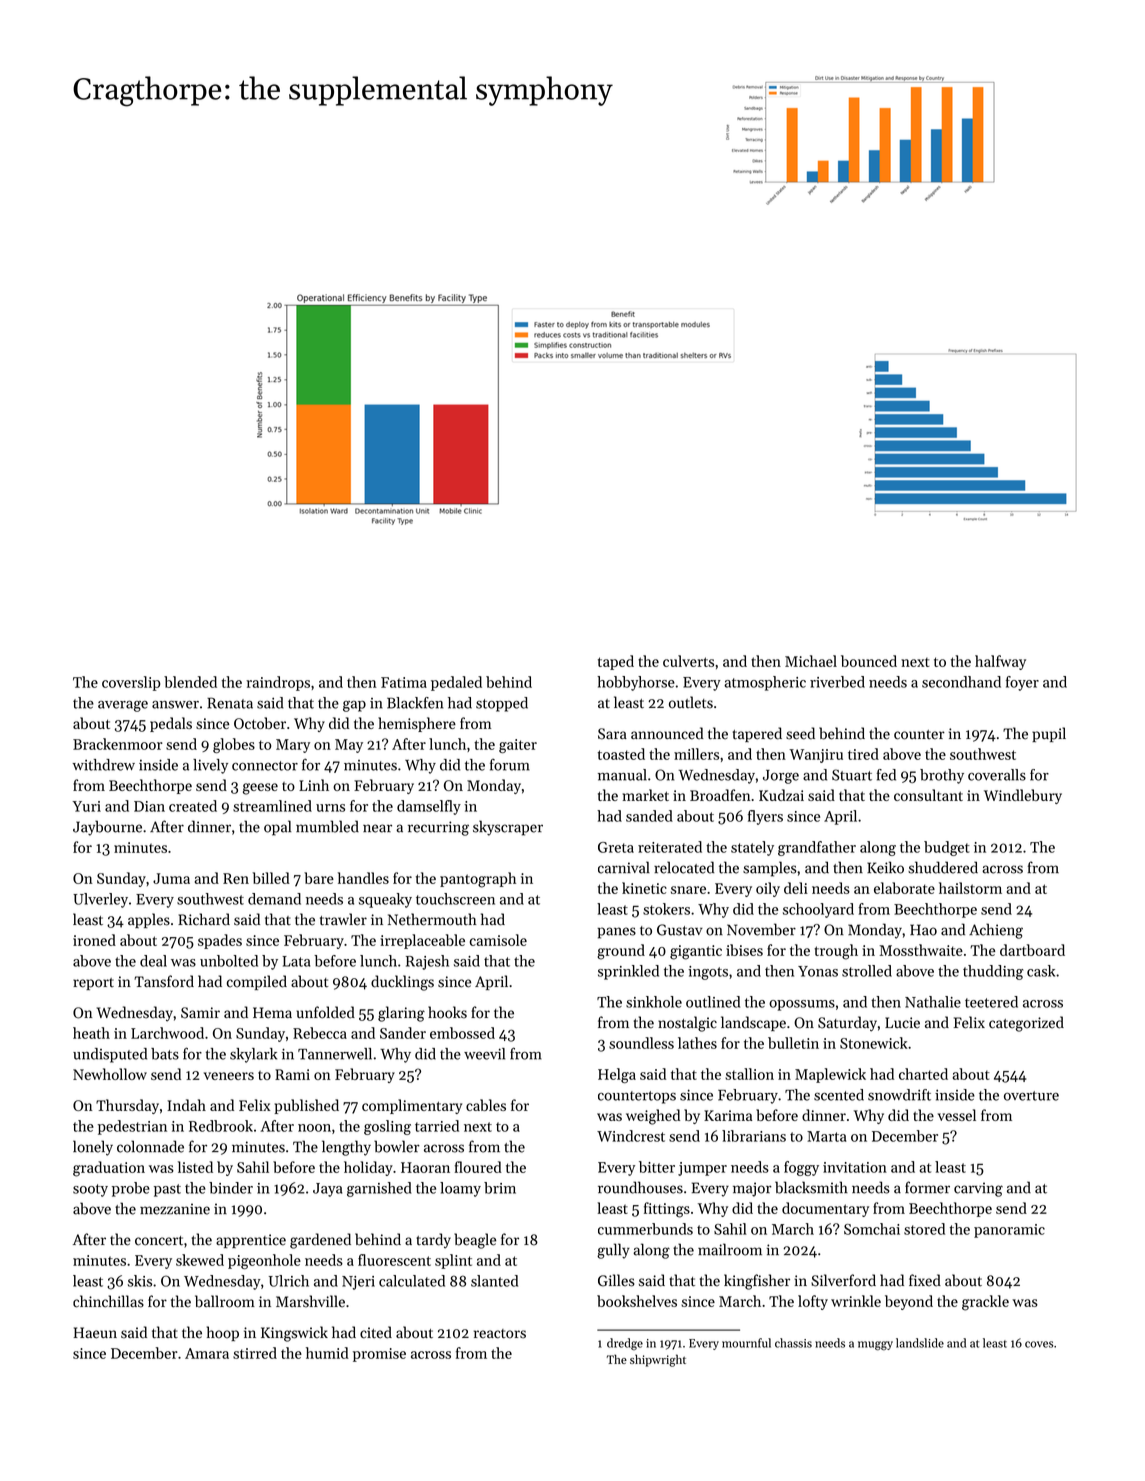 This screenshot has width=1145, height=1481. Describe the element at coordinates (985, 1303) in the screenshot. I see `grackle` at that location.
